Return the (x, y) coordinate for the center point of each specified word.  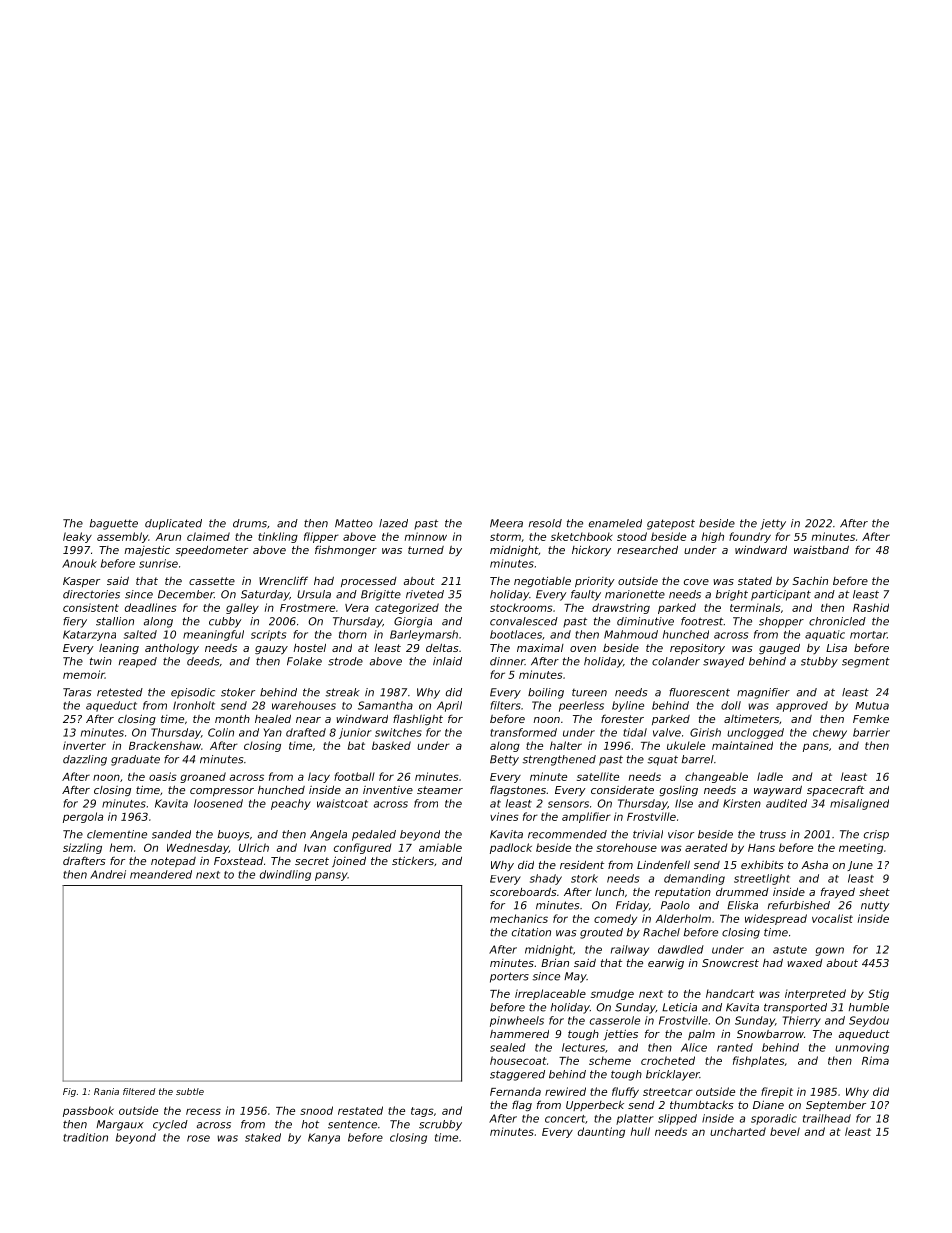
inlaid (447, 661)
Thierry (802, 1021)
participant (781, 595)
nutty (875, 906)
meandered (161, 874)
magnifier (763, 693)
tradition (85, 1137)
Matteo (354, 523)
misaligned (859, 804)
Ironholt (194, 705)
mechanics (519, 918)
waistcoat (342, 803)
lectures (583, 1047)
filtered (139, 1091)
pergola (83, 817)
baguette (114, 524)
